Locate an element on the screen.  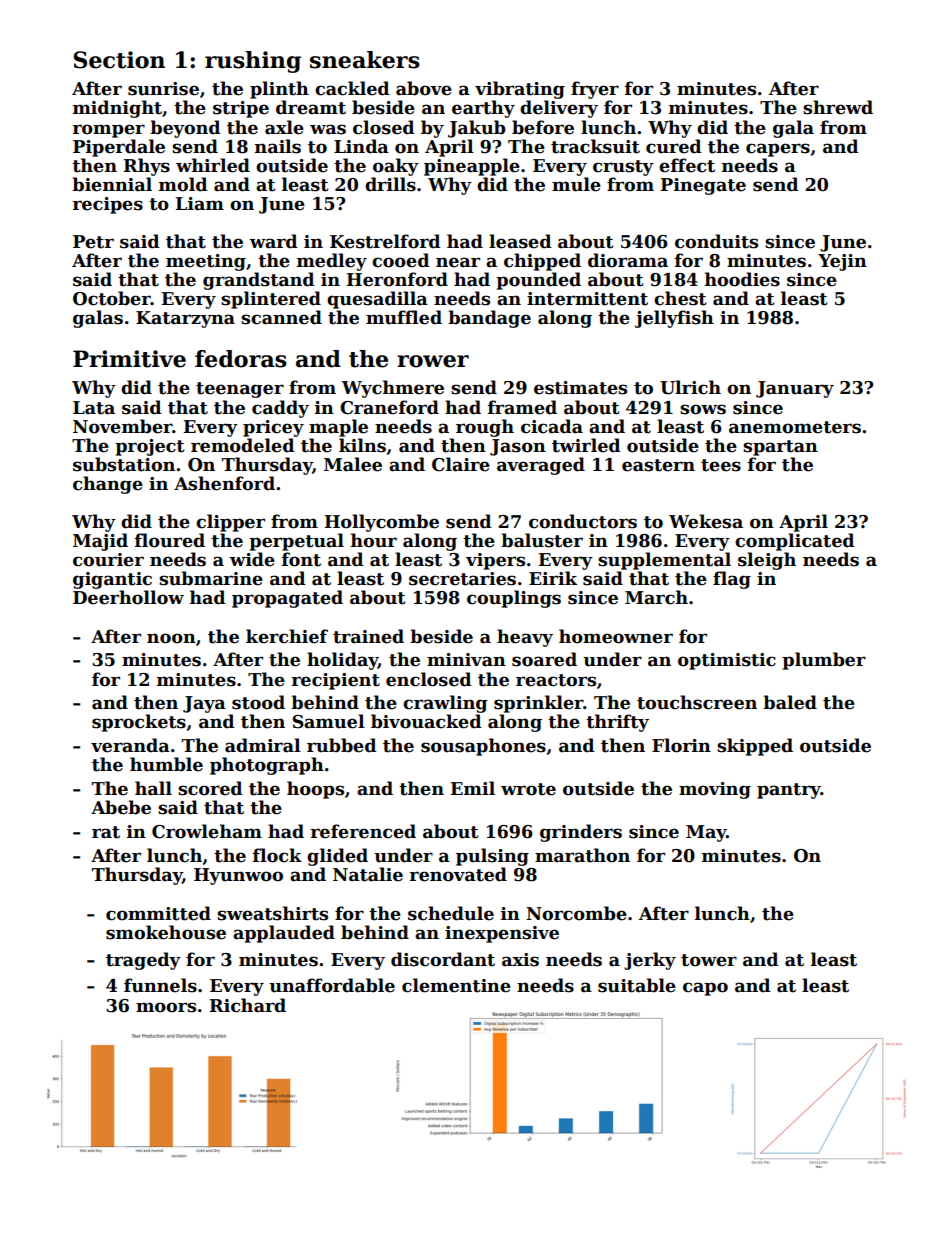
Richard is located at coordinates (247, 1005).
